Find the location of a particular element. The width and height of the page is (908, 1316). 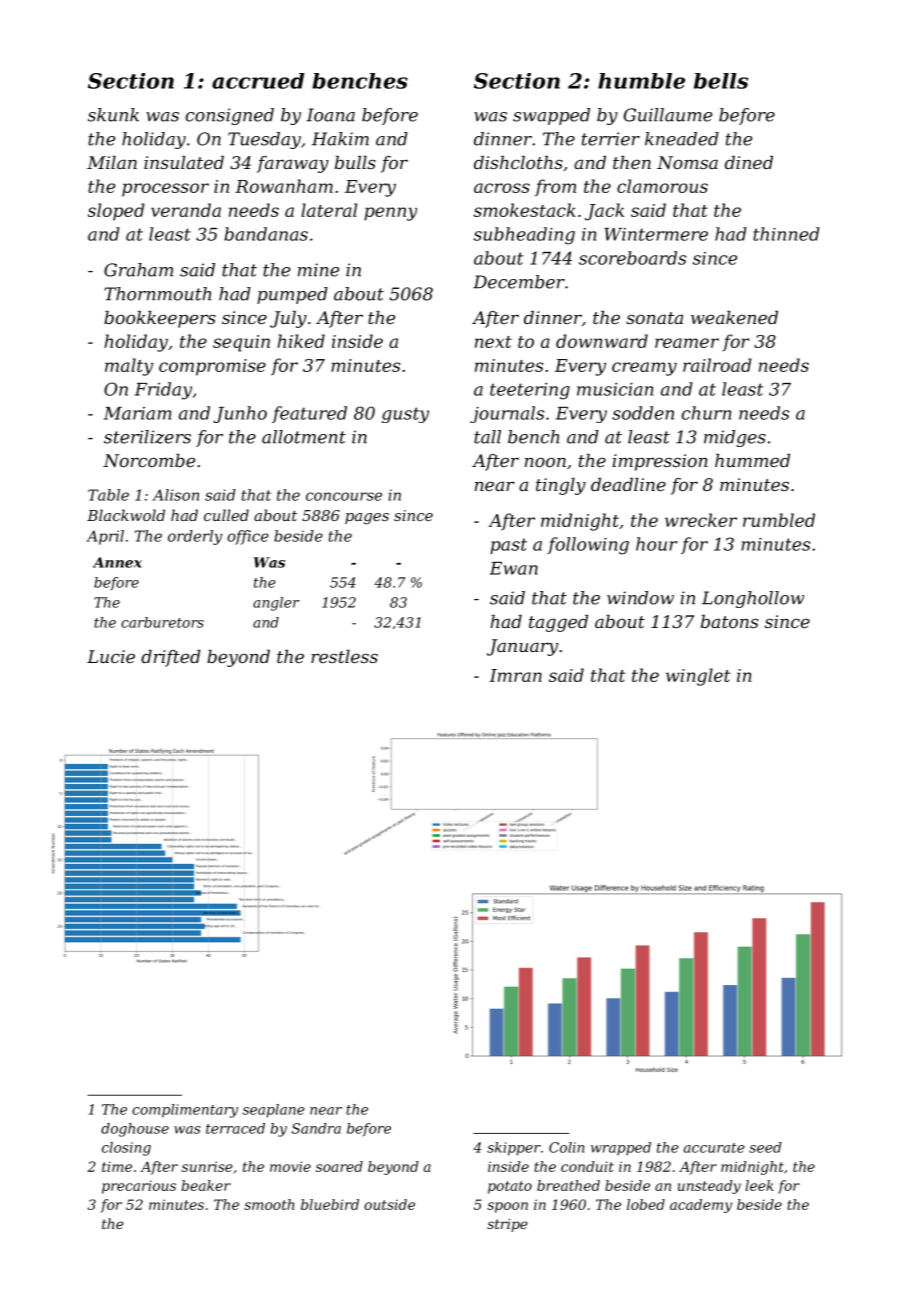

accrued is located at coordinates (258, 81).
